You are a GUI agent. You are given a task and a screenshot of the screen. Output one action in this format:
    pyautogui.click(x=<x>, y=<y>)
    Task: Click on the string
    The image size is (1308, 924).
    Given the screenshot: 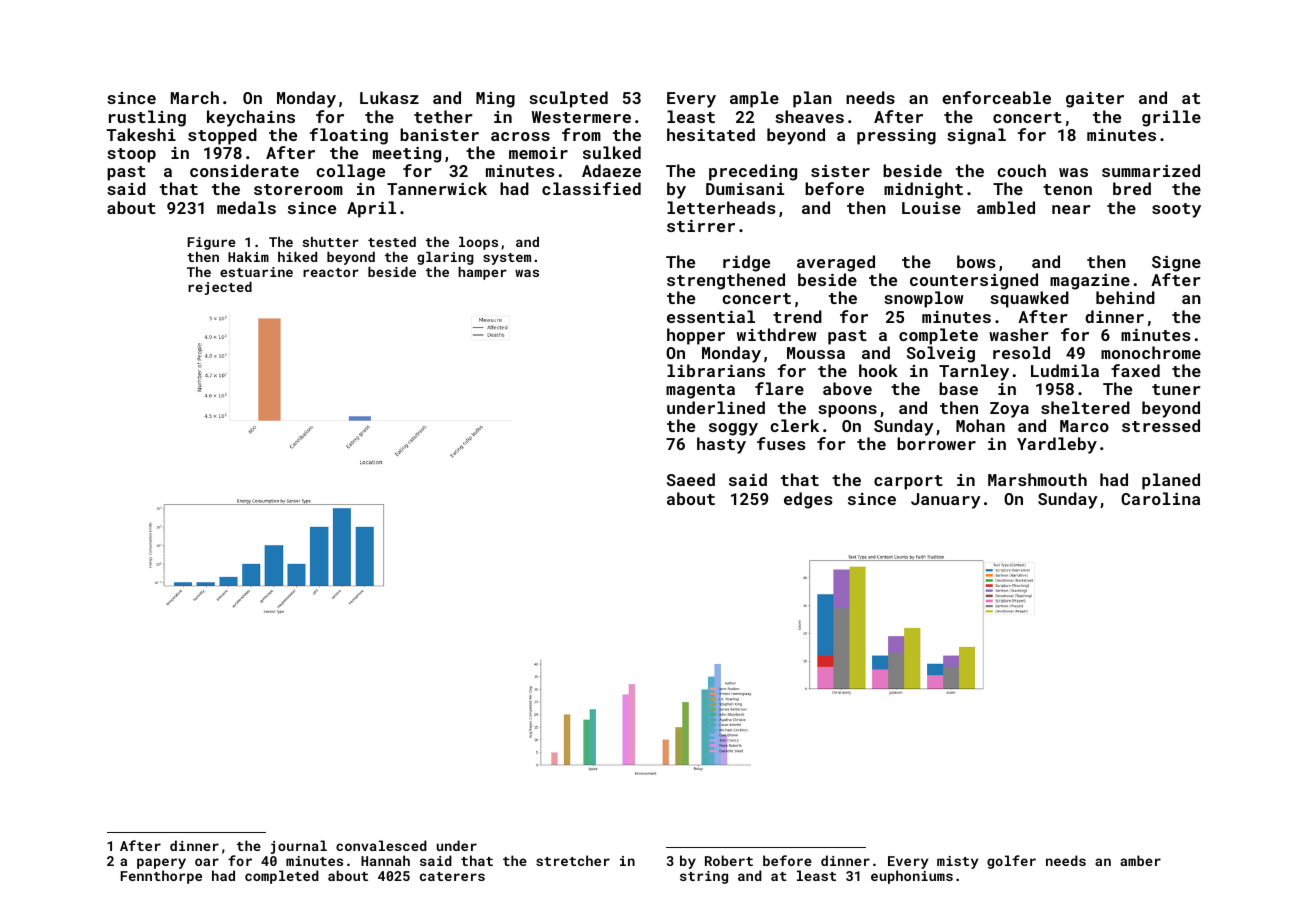 What is the action you would take?
    pyautogui.click(x=704, y=877)
